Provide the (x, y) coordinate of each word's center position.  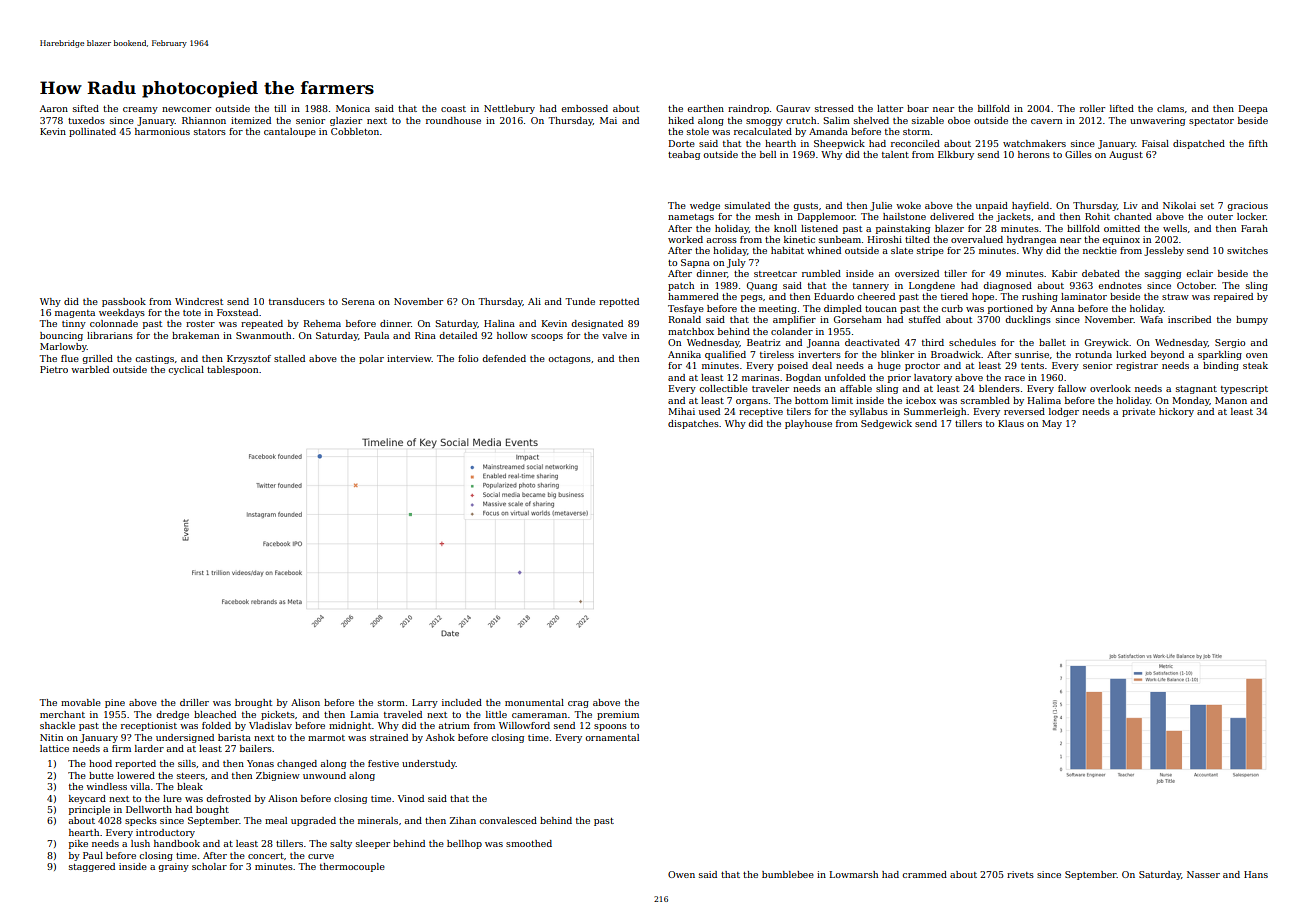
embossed (584, 108)
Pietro (54, 369)
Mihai (681, 411)
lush (140, 843)
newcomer (186, 109)
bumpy (1252, 320)
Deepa (1253, 109)
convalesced (508, 820)
